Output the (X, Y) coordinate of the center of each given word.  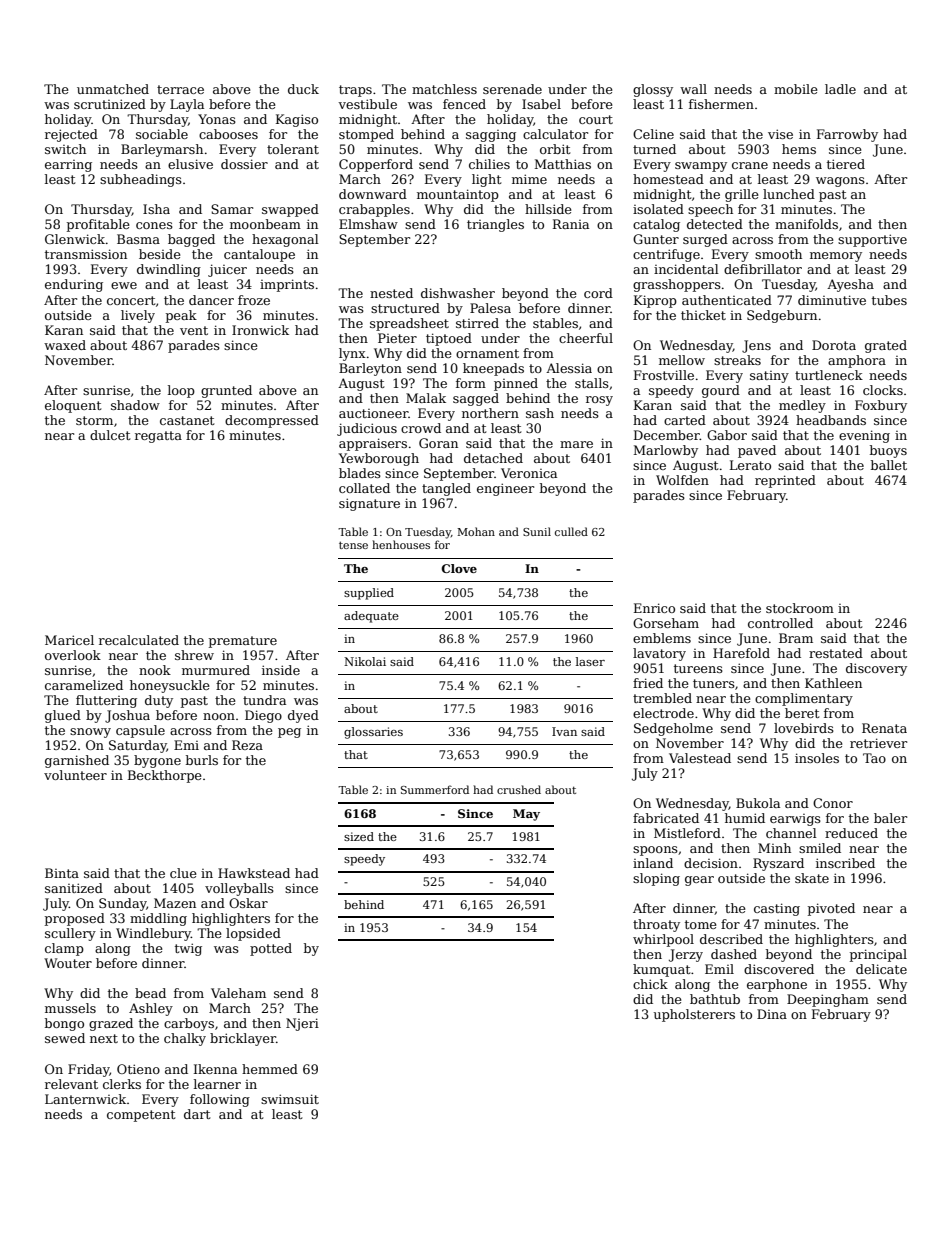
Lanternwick (85, 1099)
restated (836, 653)
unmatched (113, 89)
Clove (459, 568)
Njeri (302, 1024)
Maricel (69, 640)
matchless (444, 89)
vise (780, 134)
